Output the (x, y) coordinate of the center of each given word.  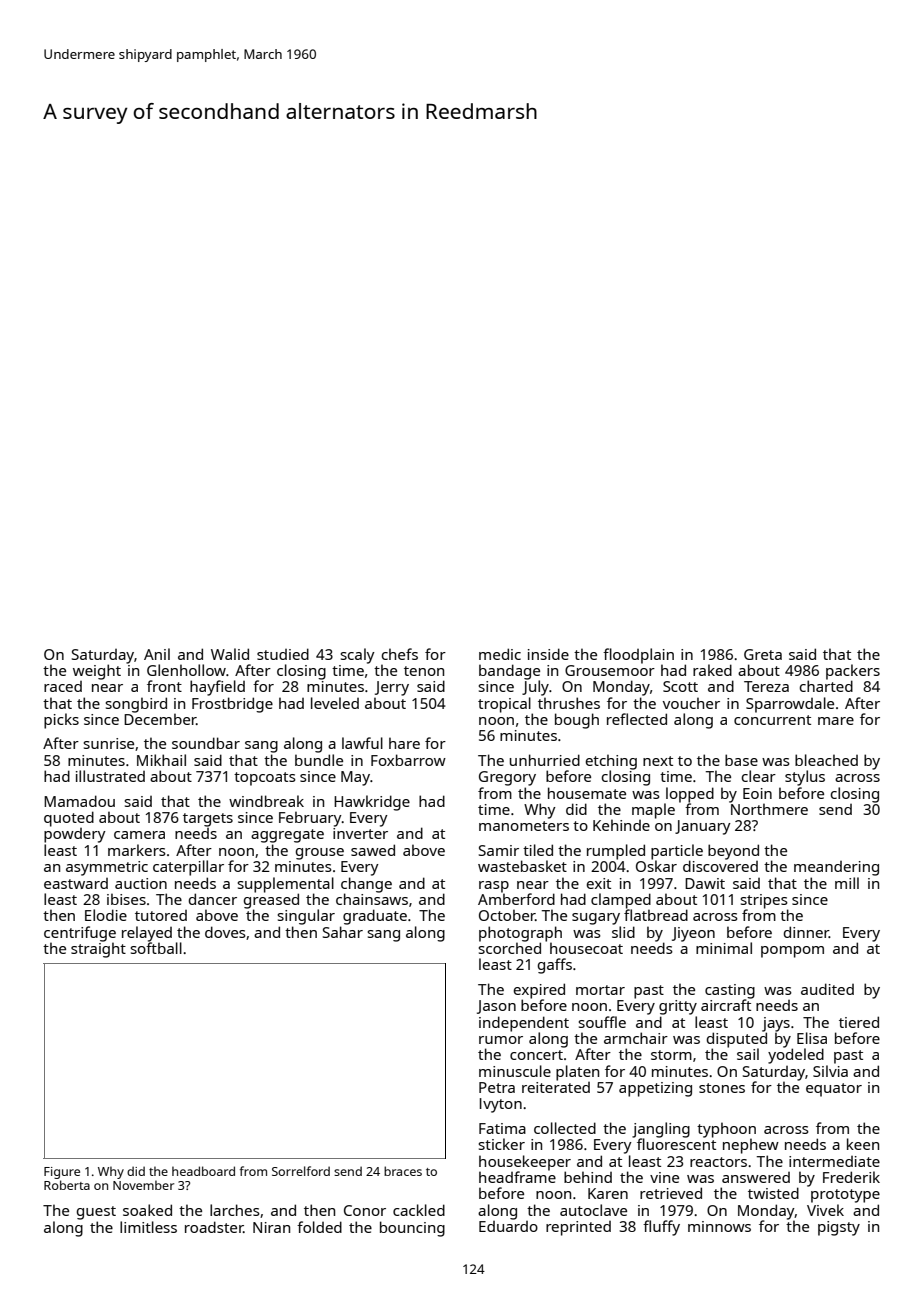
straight (98, 950)
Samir (499, 850)
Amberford (516, 899)
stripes (764, 901)
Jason (496, 1007)
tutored (161, 915)
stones (722, 1088)
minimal (724, 948)
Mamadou (79, 801)
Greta (763, 654)
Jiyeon (693, 934)
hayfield (217, 688)
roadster (214, 1227)
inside (548, 654)
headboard (203, 1171)
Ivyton (501, 1105)
